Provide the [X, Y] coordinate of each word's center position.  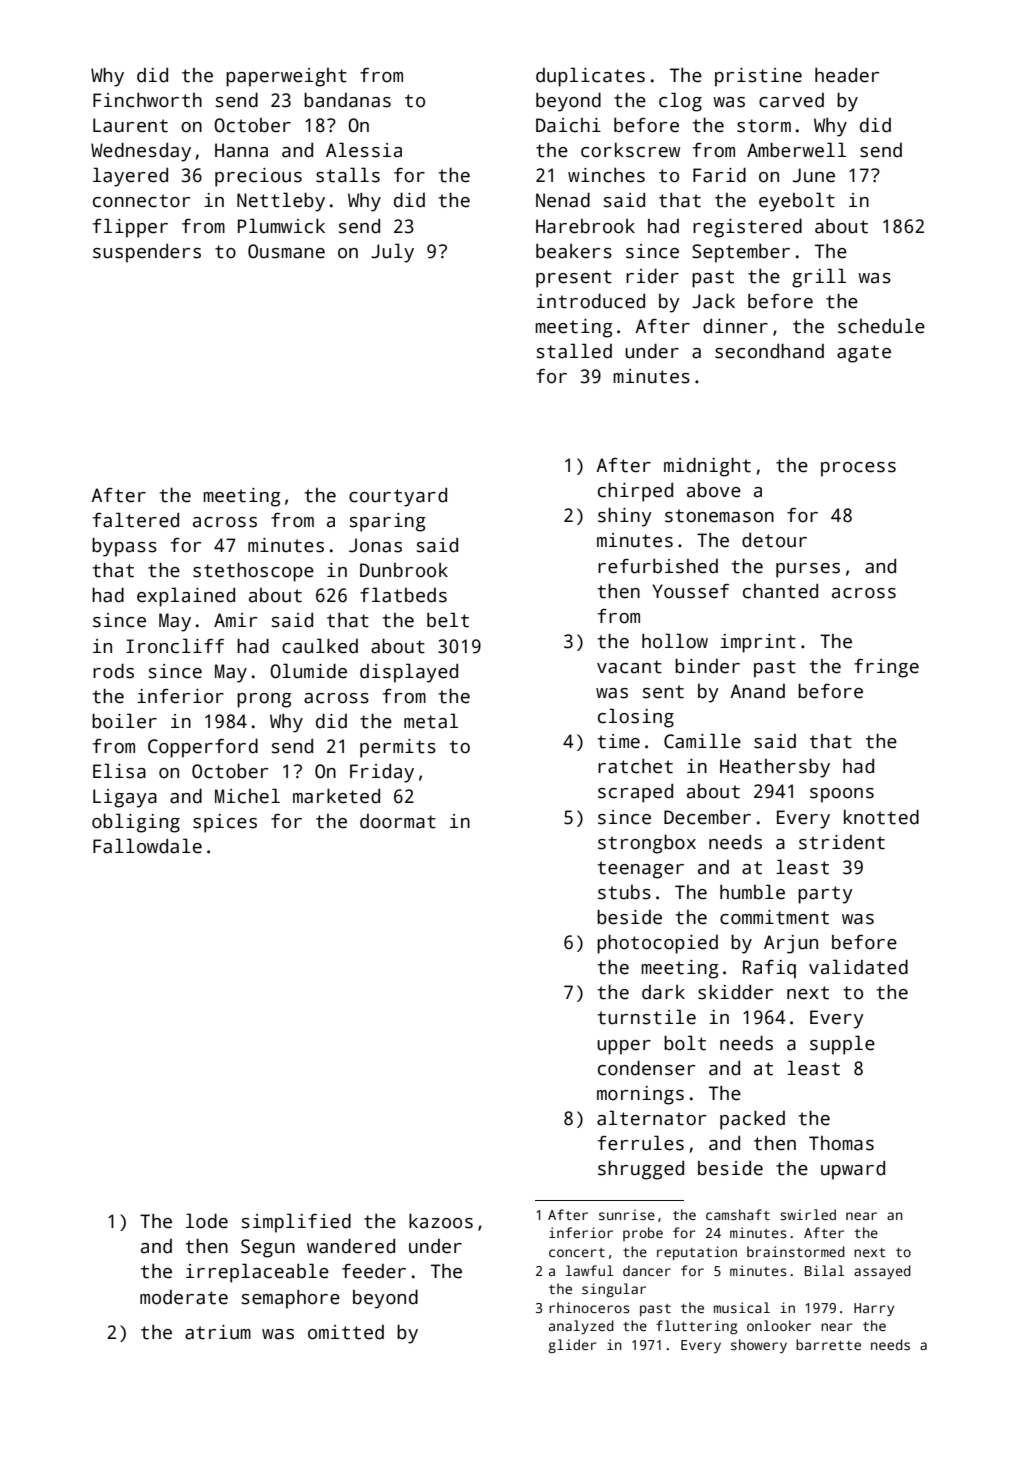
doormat [398, 821]
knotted [881, 817]
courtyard [398, 497]
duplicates [590, 77]
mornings [640, 1095]
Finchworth [147, 100]
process [858, 469]
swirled [808, 1214]
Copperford [203, 748]
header [847, 75]
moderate [184, 1297]
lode [207, 1221]
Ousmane [286, 251]
